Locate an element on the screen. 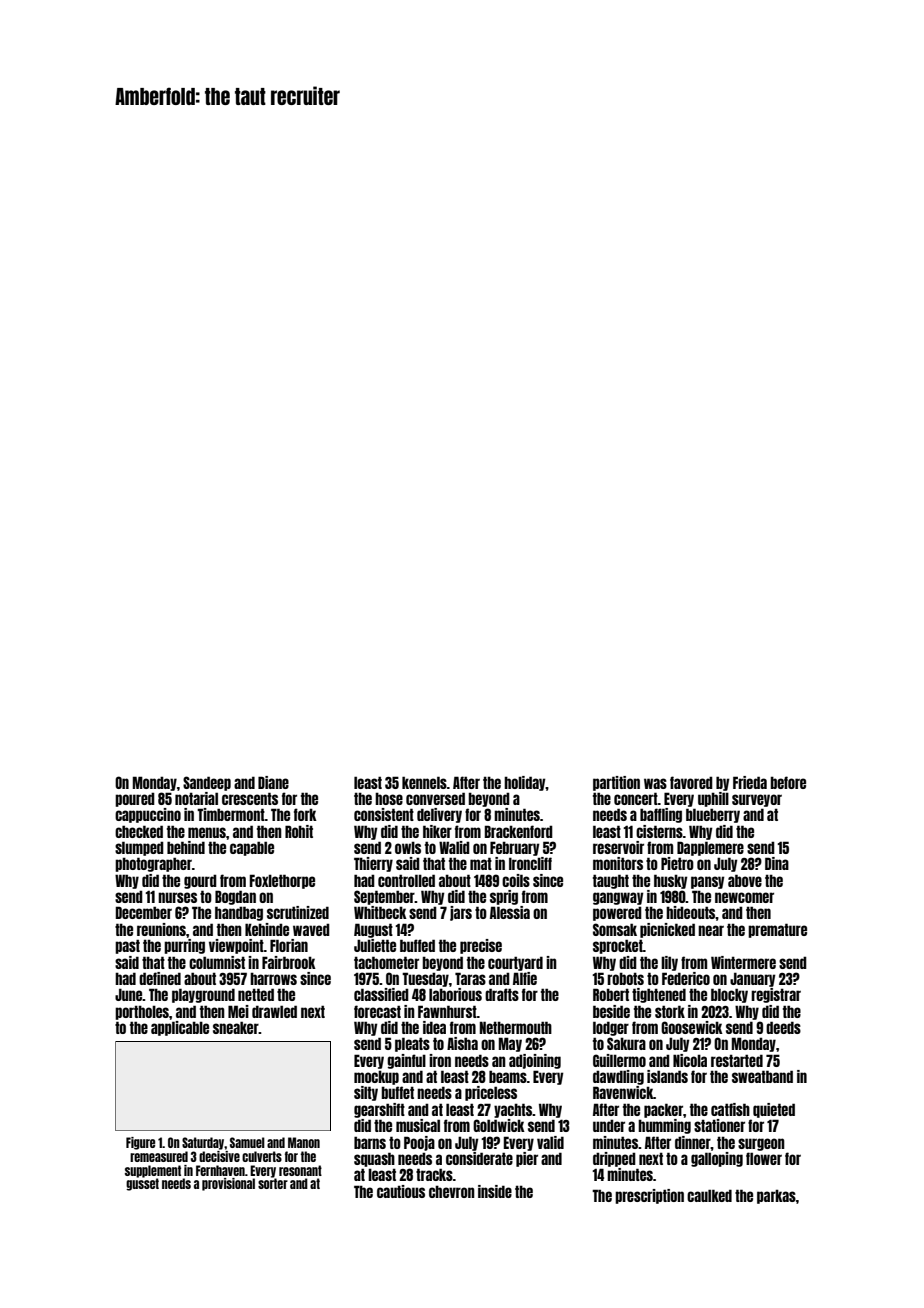 Image resolution: width=924 pixels, height=1308 pixels. prescription is located at coordinates (649, 1196).
